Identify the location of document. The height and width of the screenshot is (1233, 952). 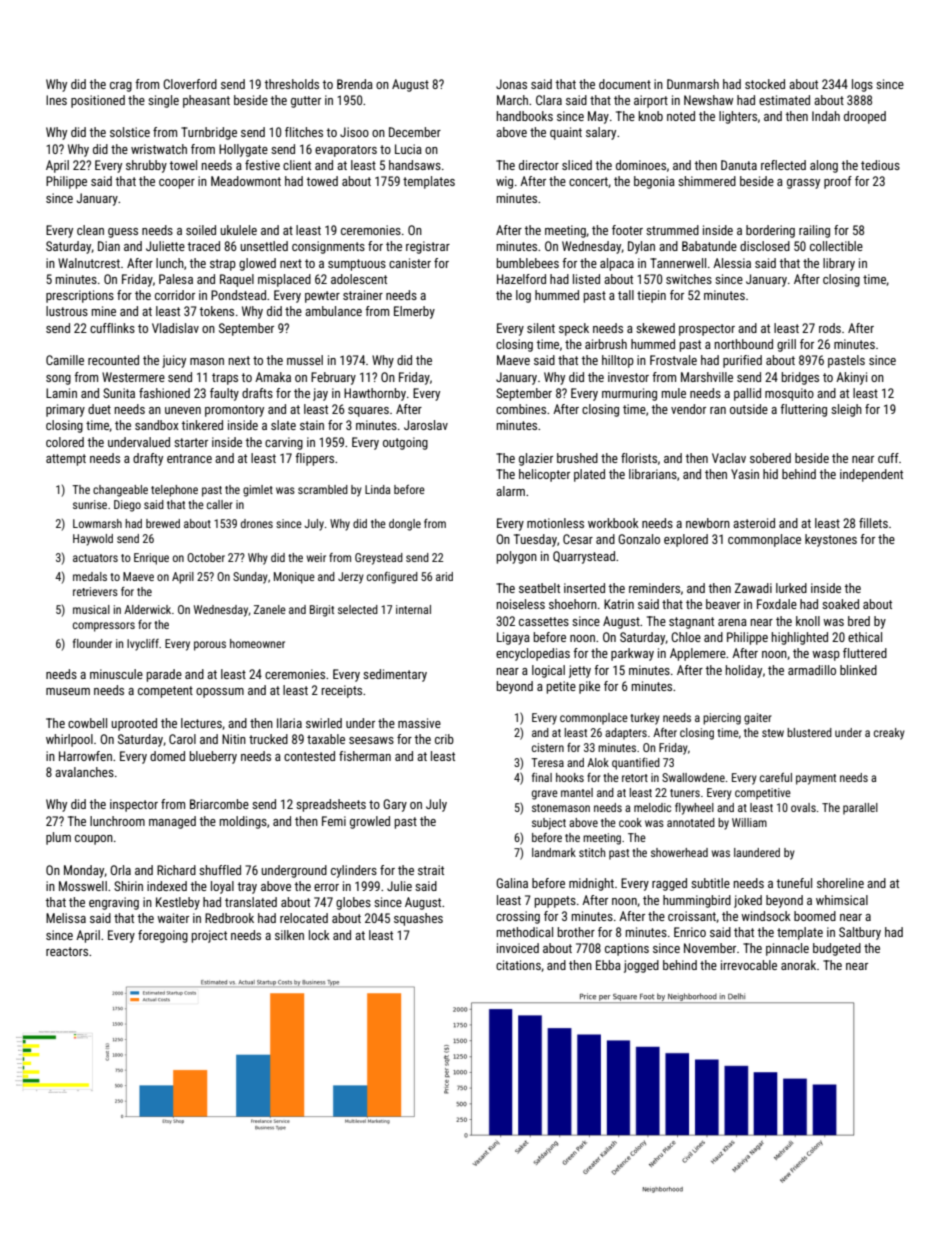
(625, 84).
